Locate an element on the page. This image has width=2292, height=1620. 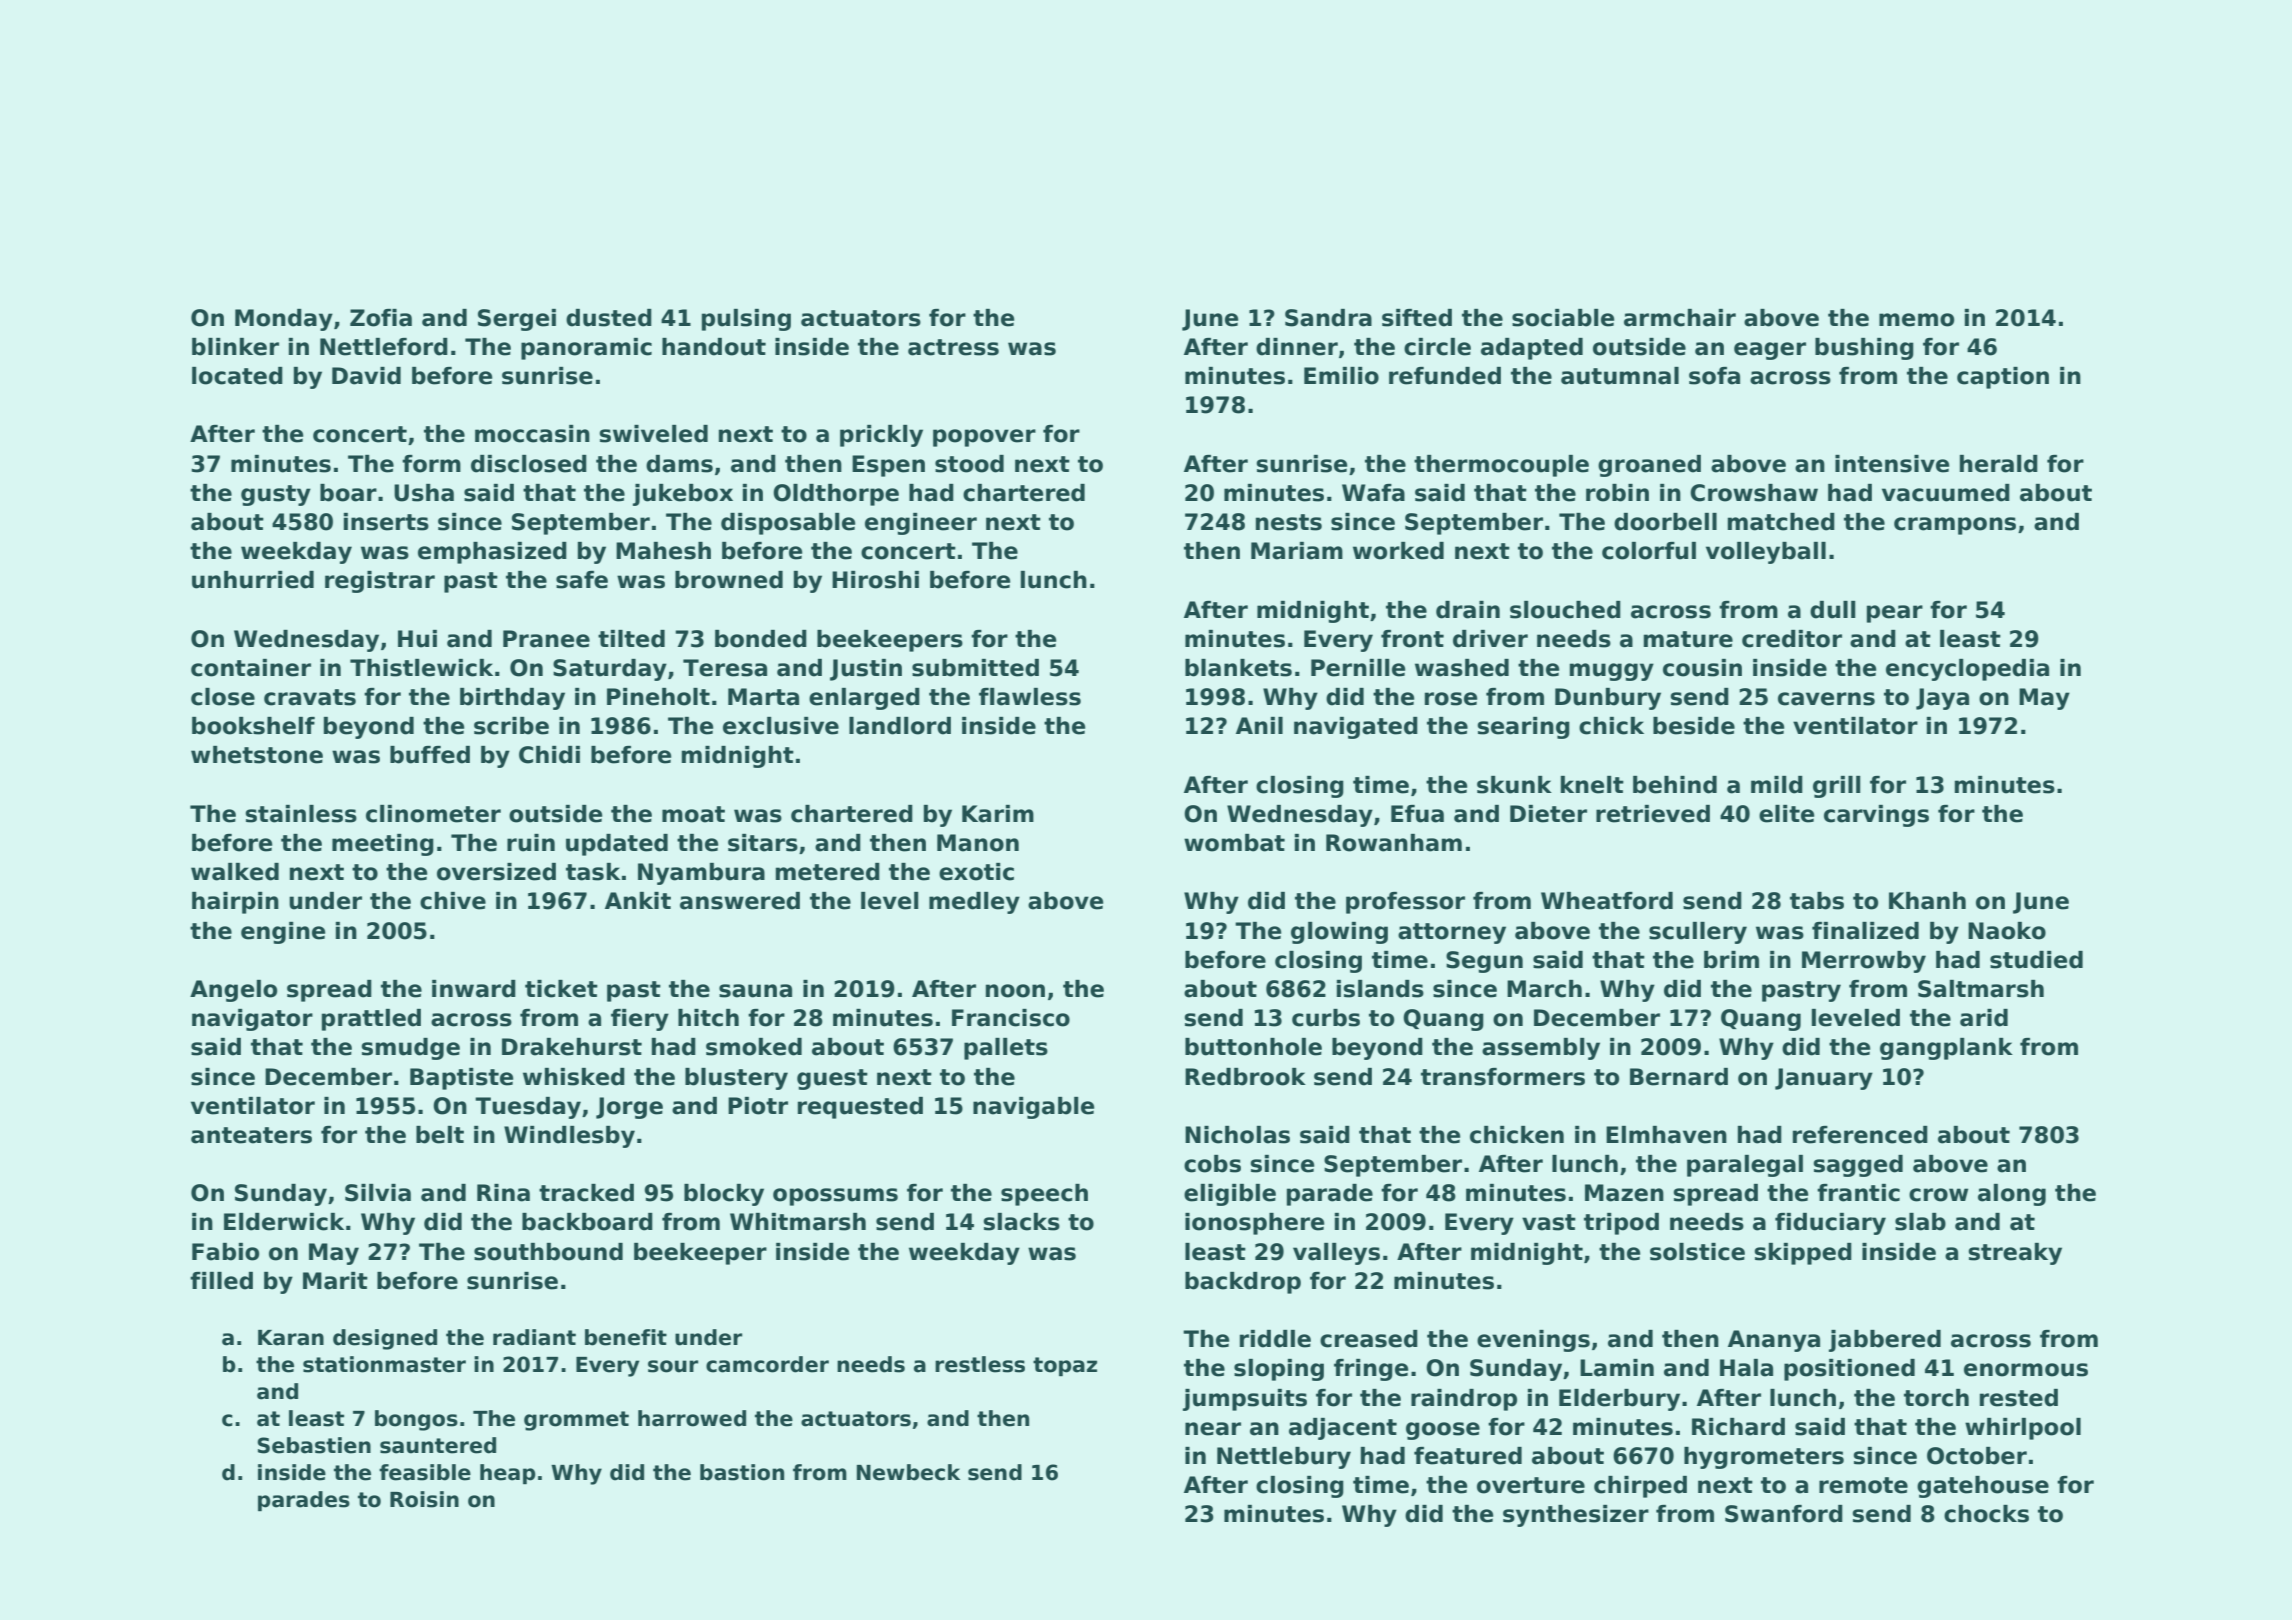
Nettlebury is located at coordinates (1284, 1458).
